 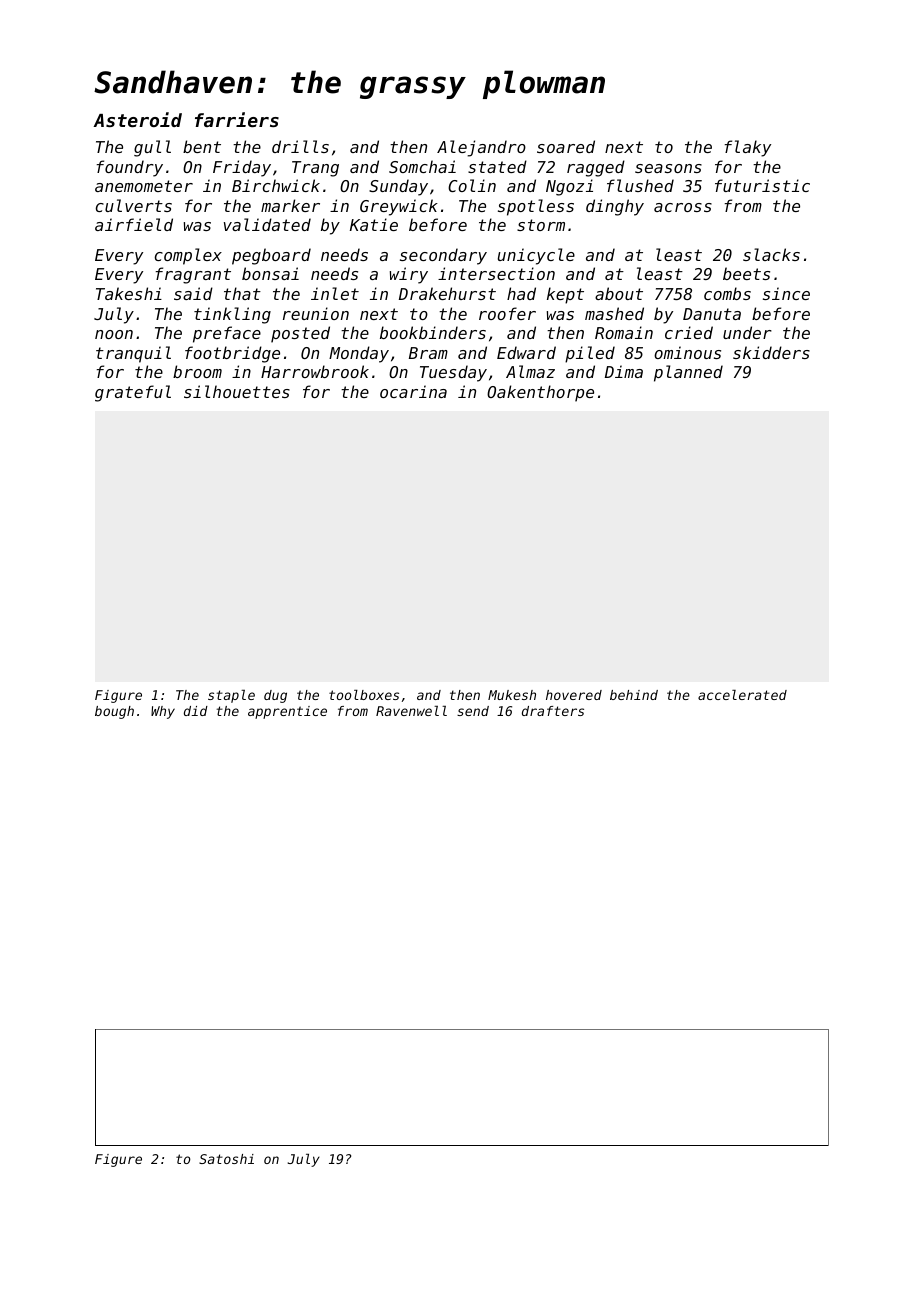 What do you see at coordinates (553, 711) in the document?
I see `drafters` at bounding box center [553, 711].
